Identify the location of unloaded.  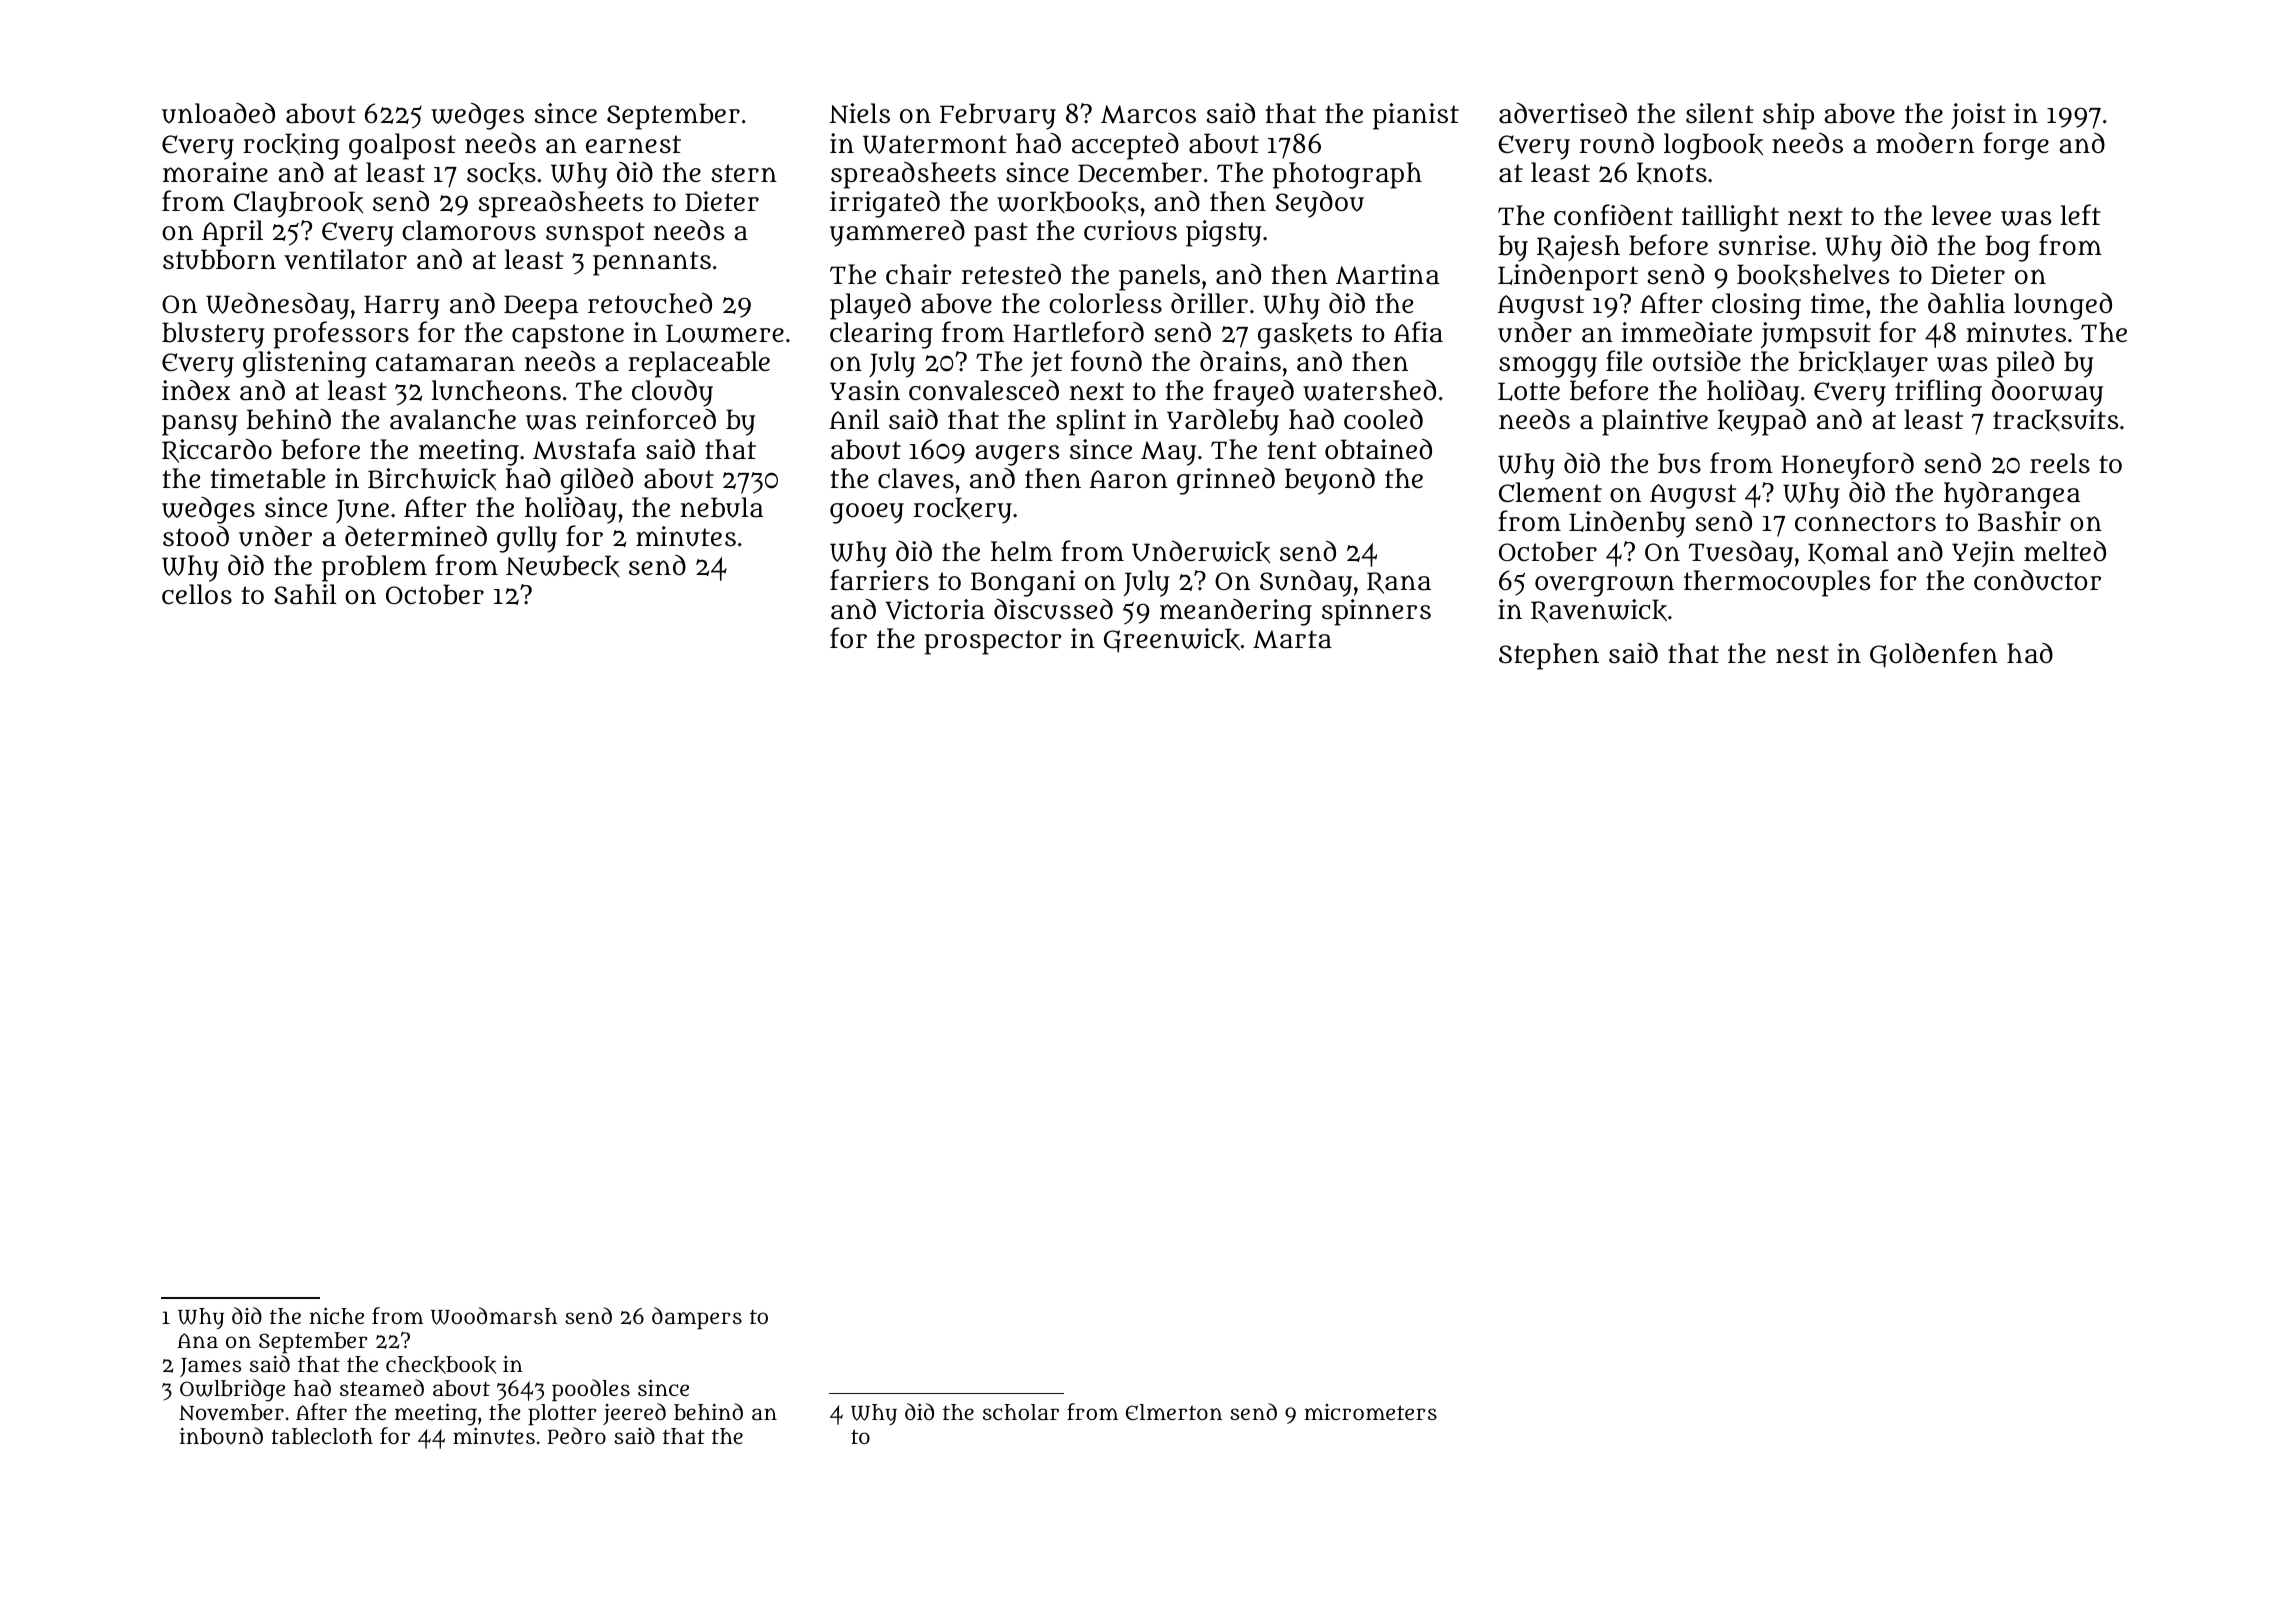
(218, 113).
